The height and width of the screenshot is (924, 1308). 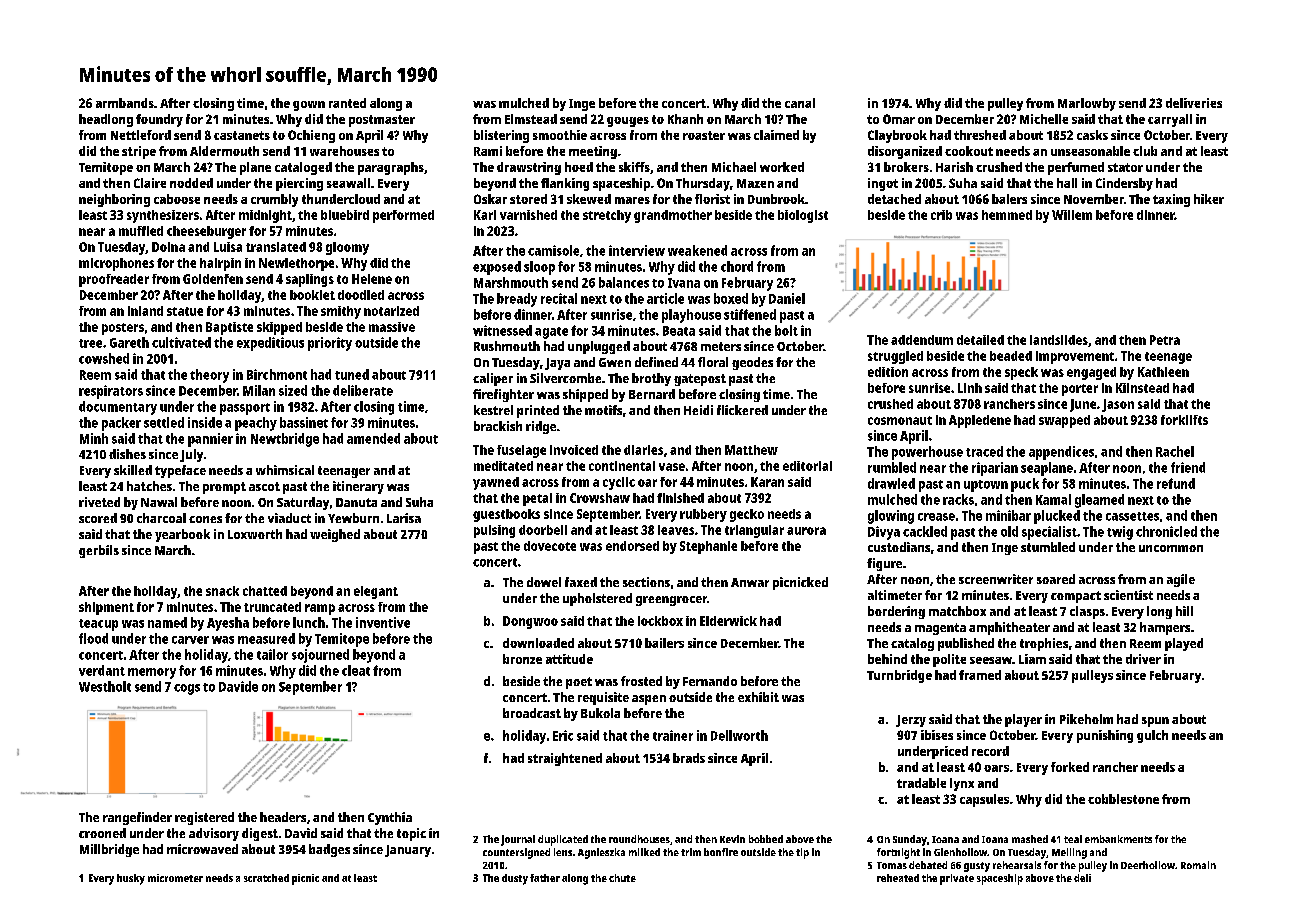 What do you see at coordinates (125, 103) in the screenshot?
I see `armbands` at bounding box center [125, 103].
